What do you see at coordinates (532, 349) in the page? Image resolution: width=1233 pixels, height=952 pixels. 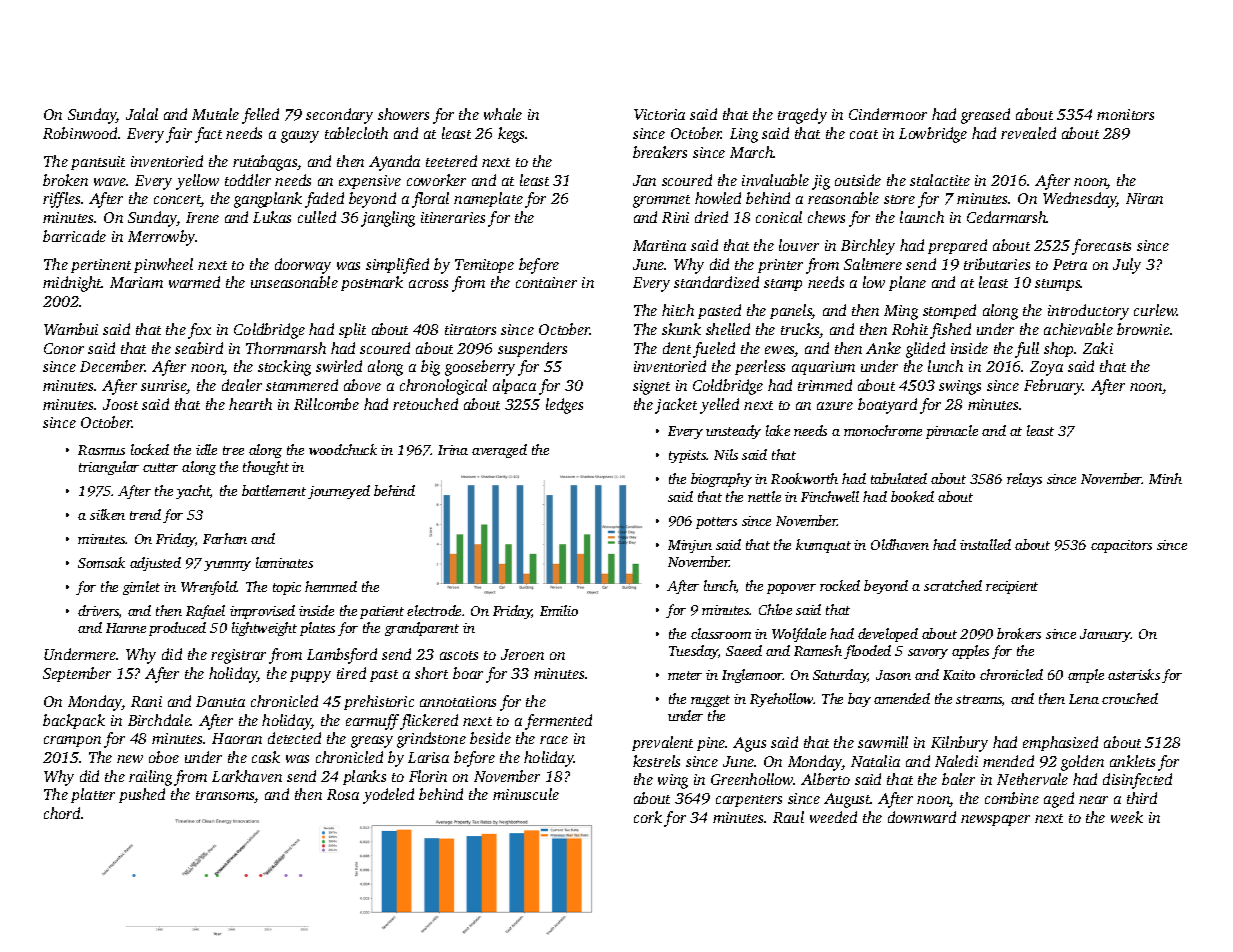 I see `suspenders` at bounding box center [532, 349].
